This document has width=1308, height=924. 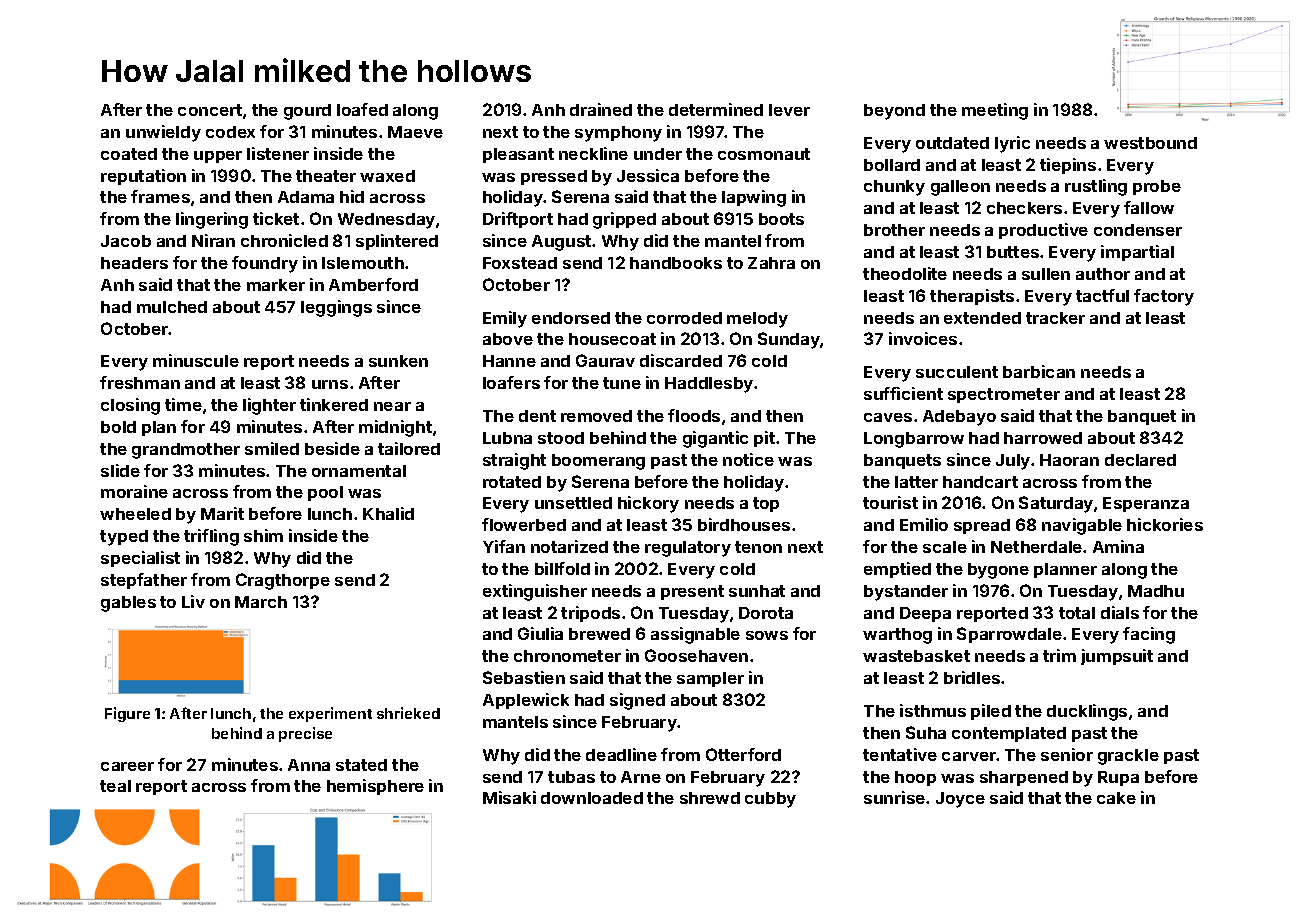 I want to click on teal, so click(x=115, y=786).
